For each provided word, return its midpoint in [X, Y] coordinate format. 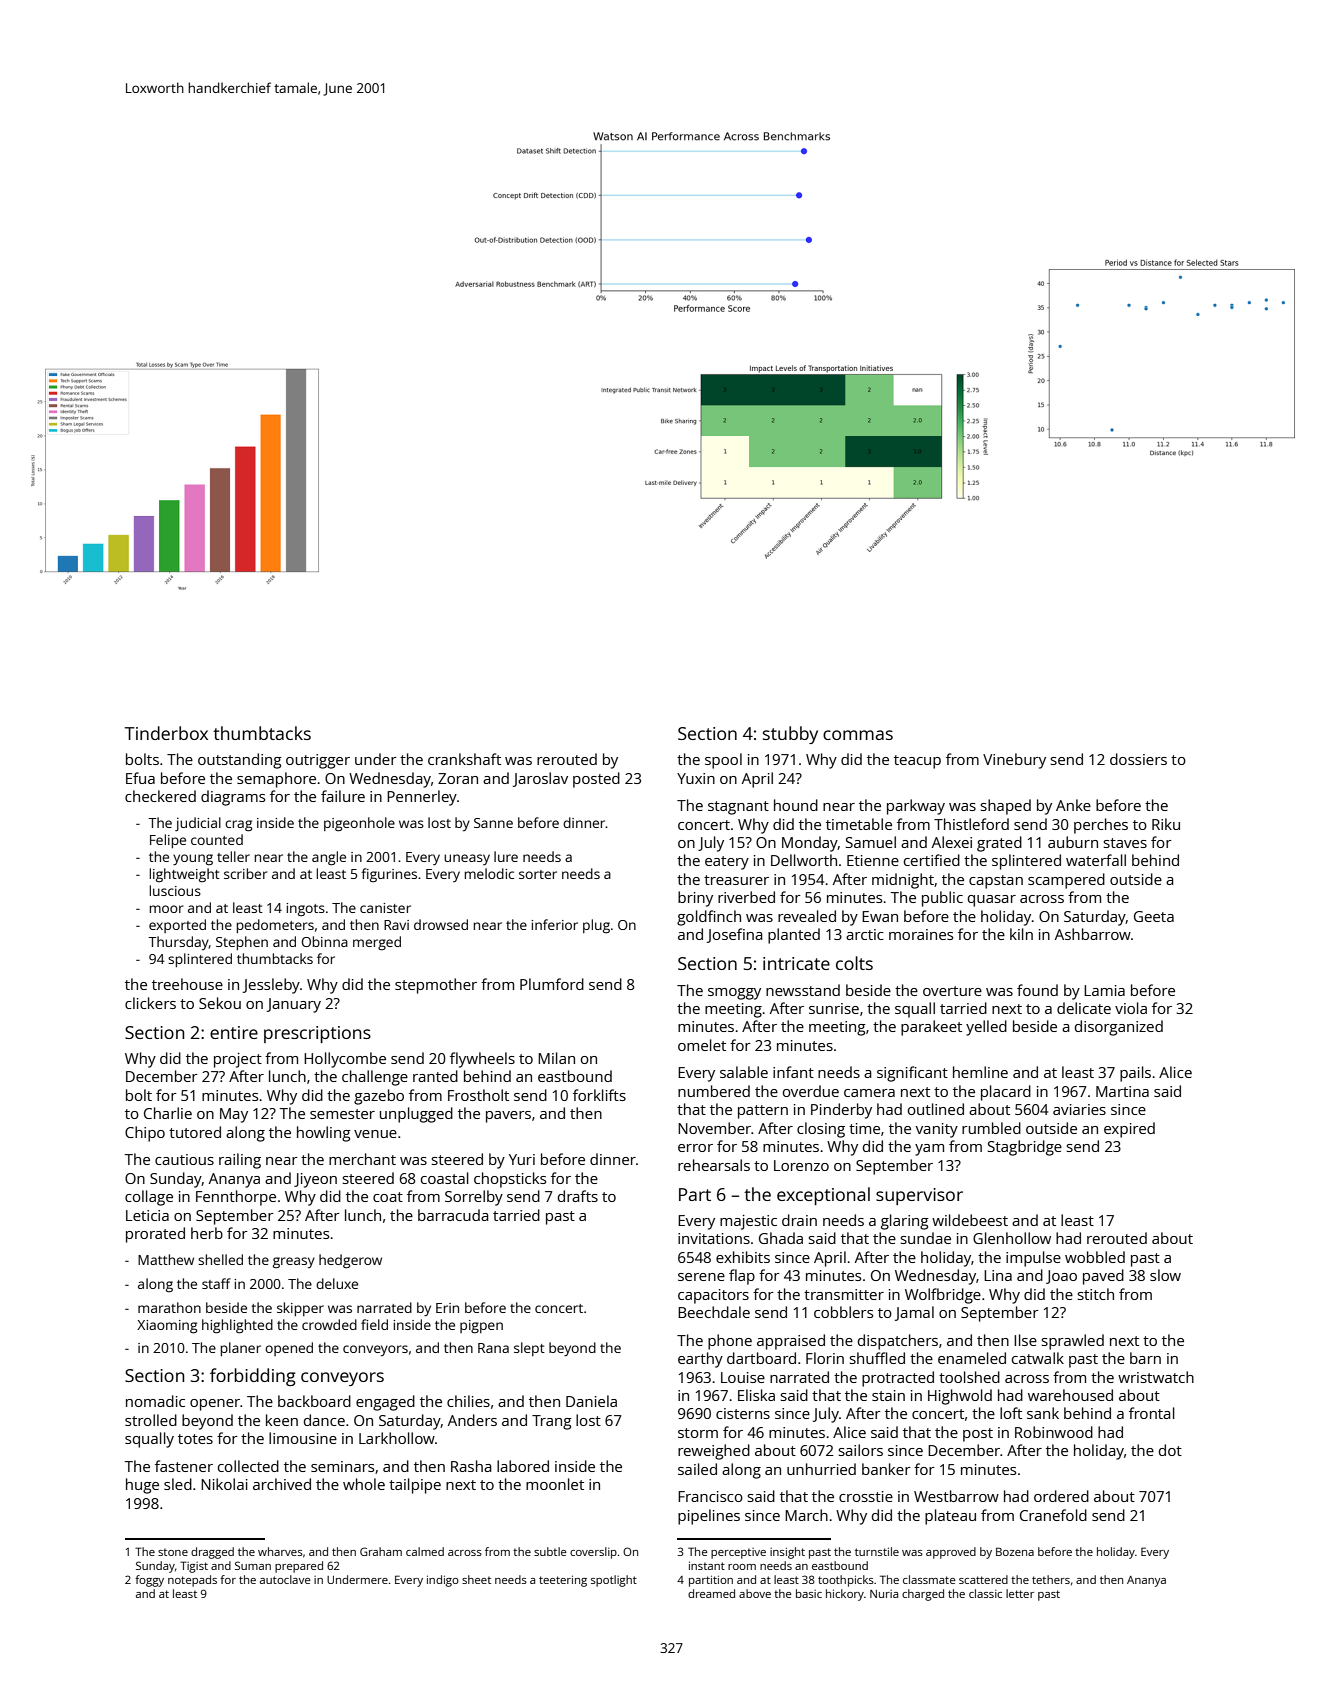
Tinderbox [166, 733]
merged [377, 943]
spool [723, 761]
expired [1129, 1130]
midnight [903, 881]
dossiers [1138, 759]
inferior [554, 924]
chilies [468, 1401]
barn [1145, 1358]
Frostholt [478, 1095]
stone [173, 1552]
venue [375, 1134]
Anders [472, 1420]
